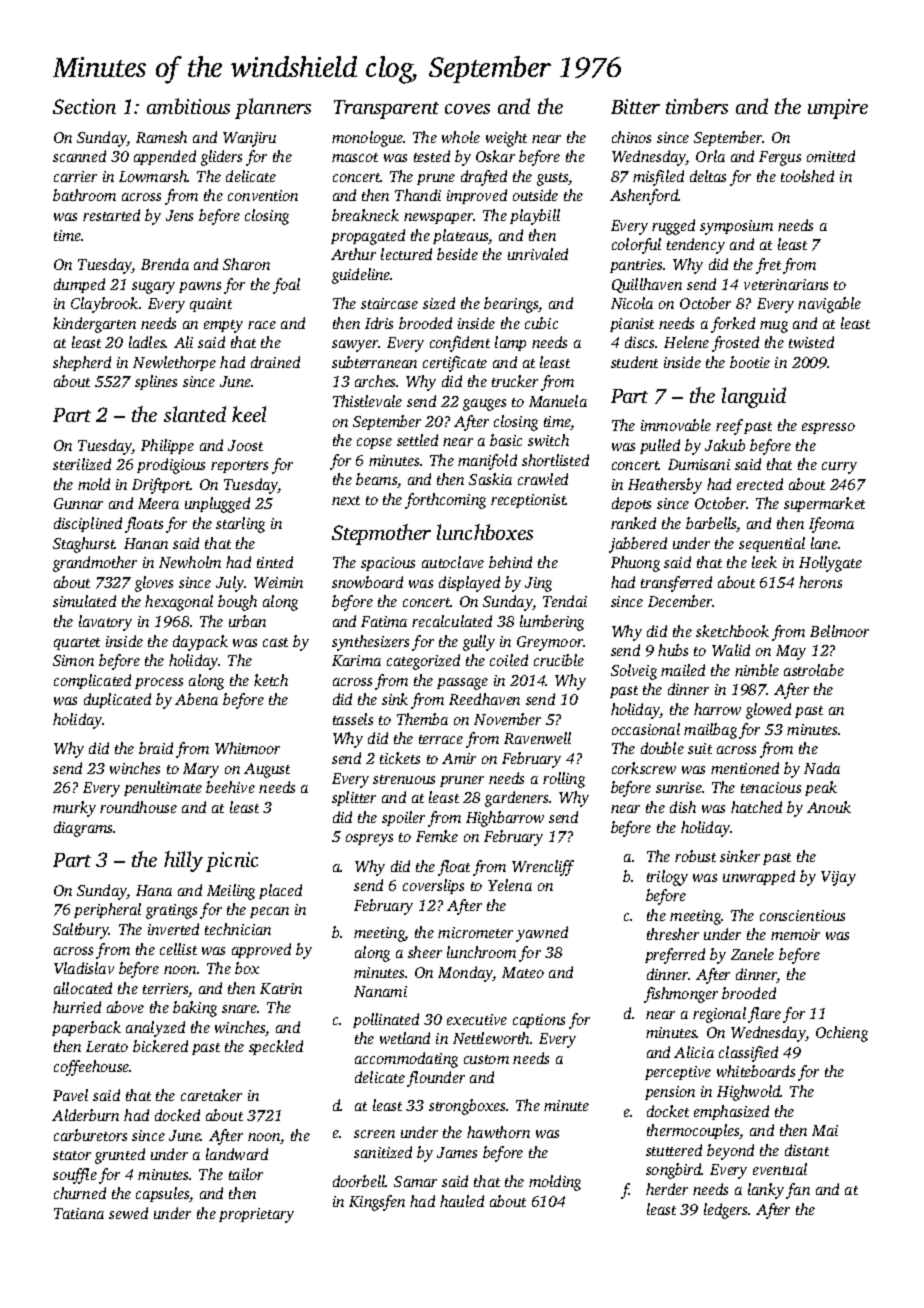 This image has width=924, height=1308. I want to click on umpire, so click(838, 109).
